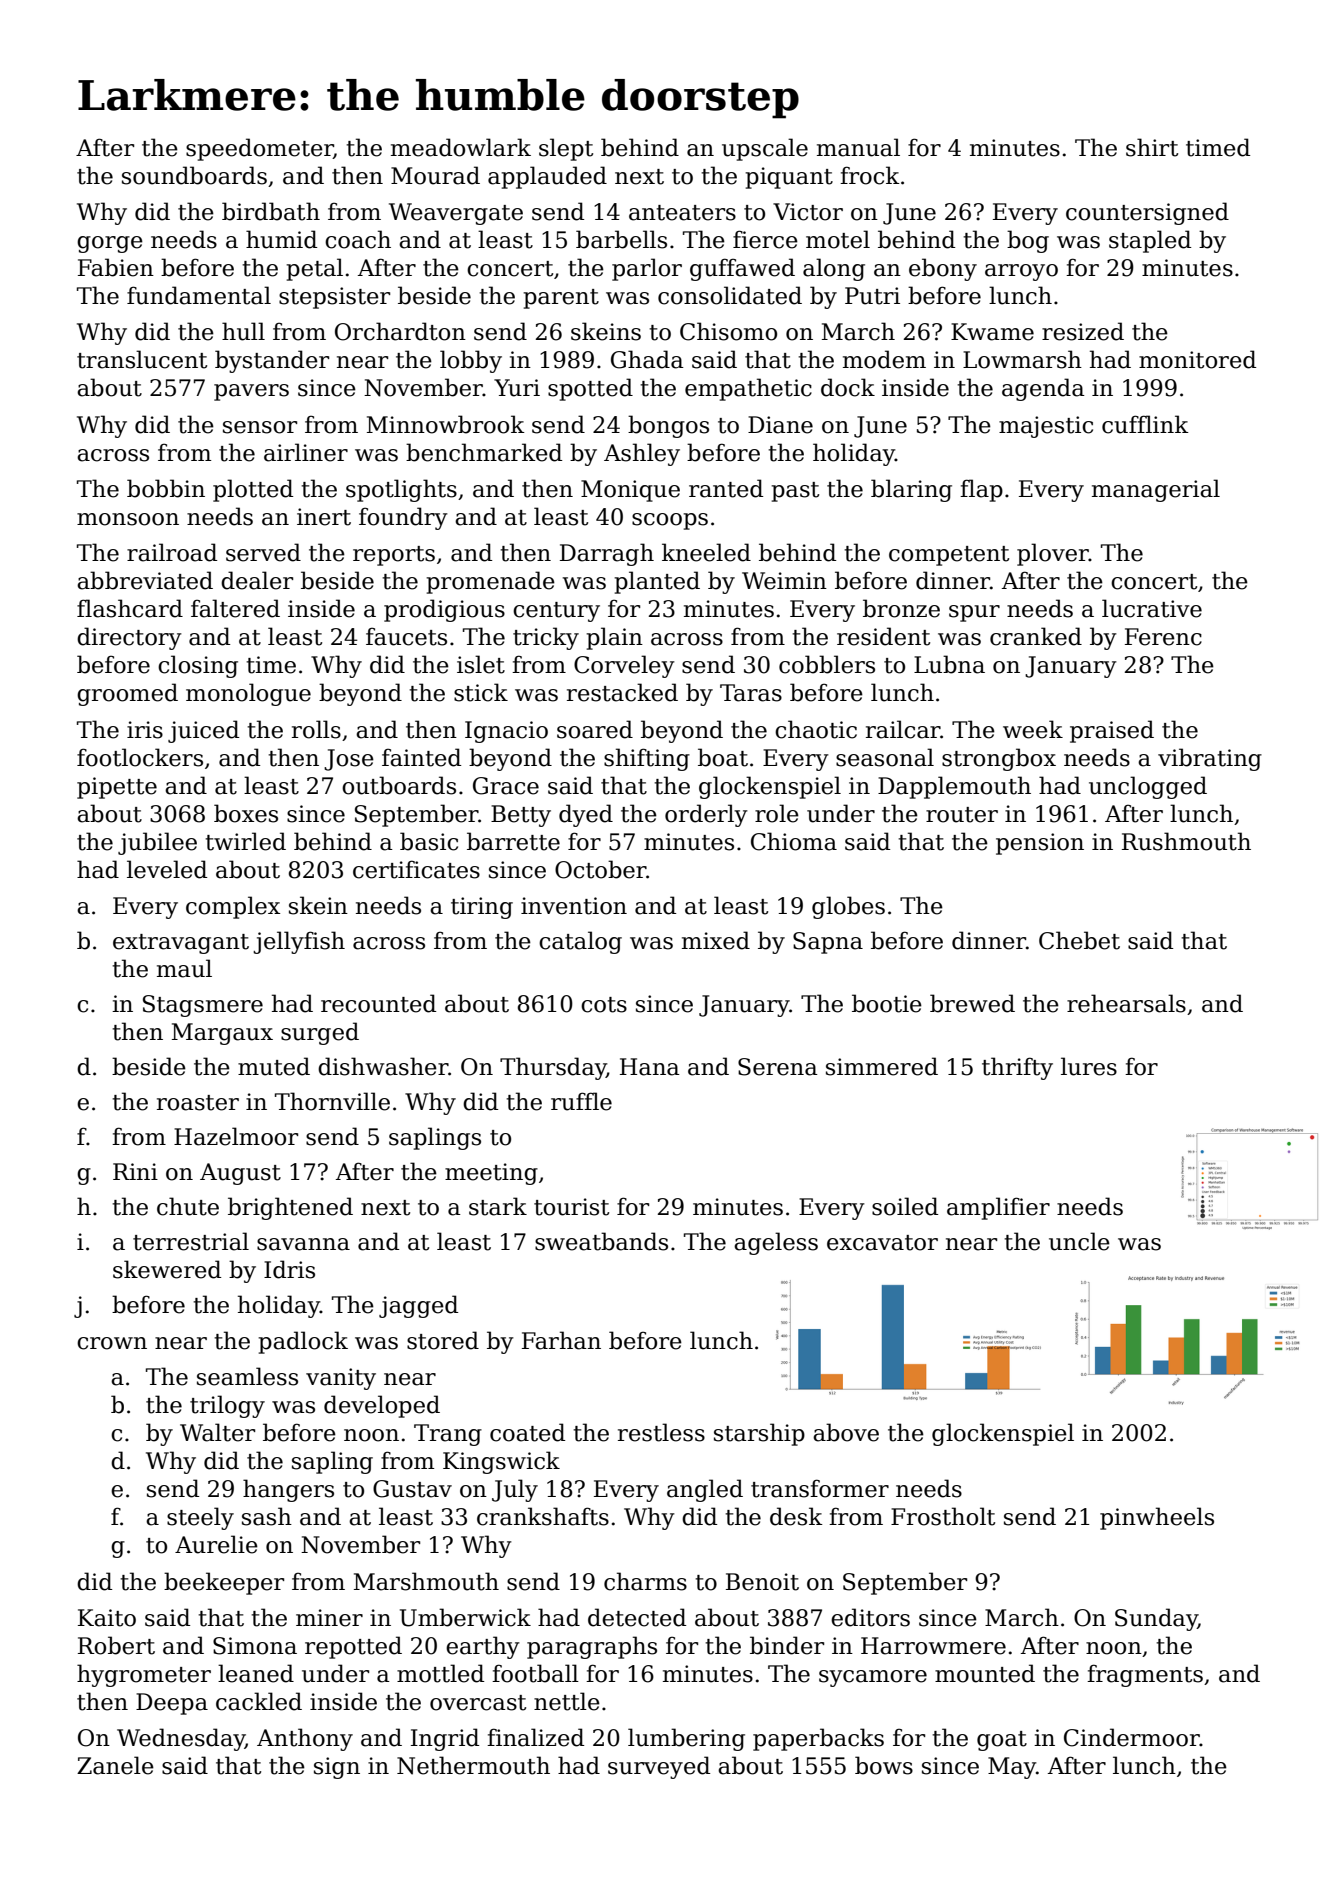  Describe the element at coordinates (378, 1003) in the image. I see `recounted` at that location.
